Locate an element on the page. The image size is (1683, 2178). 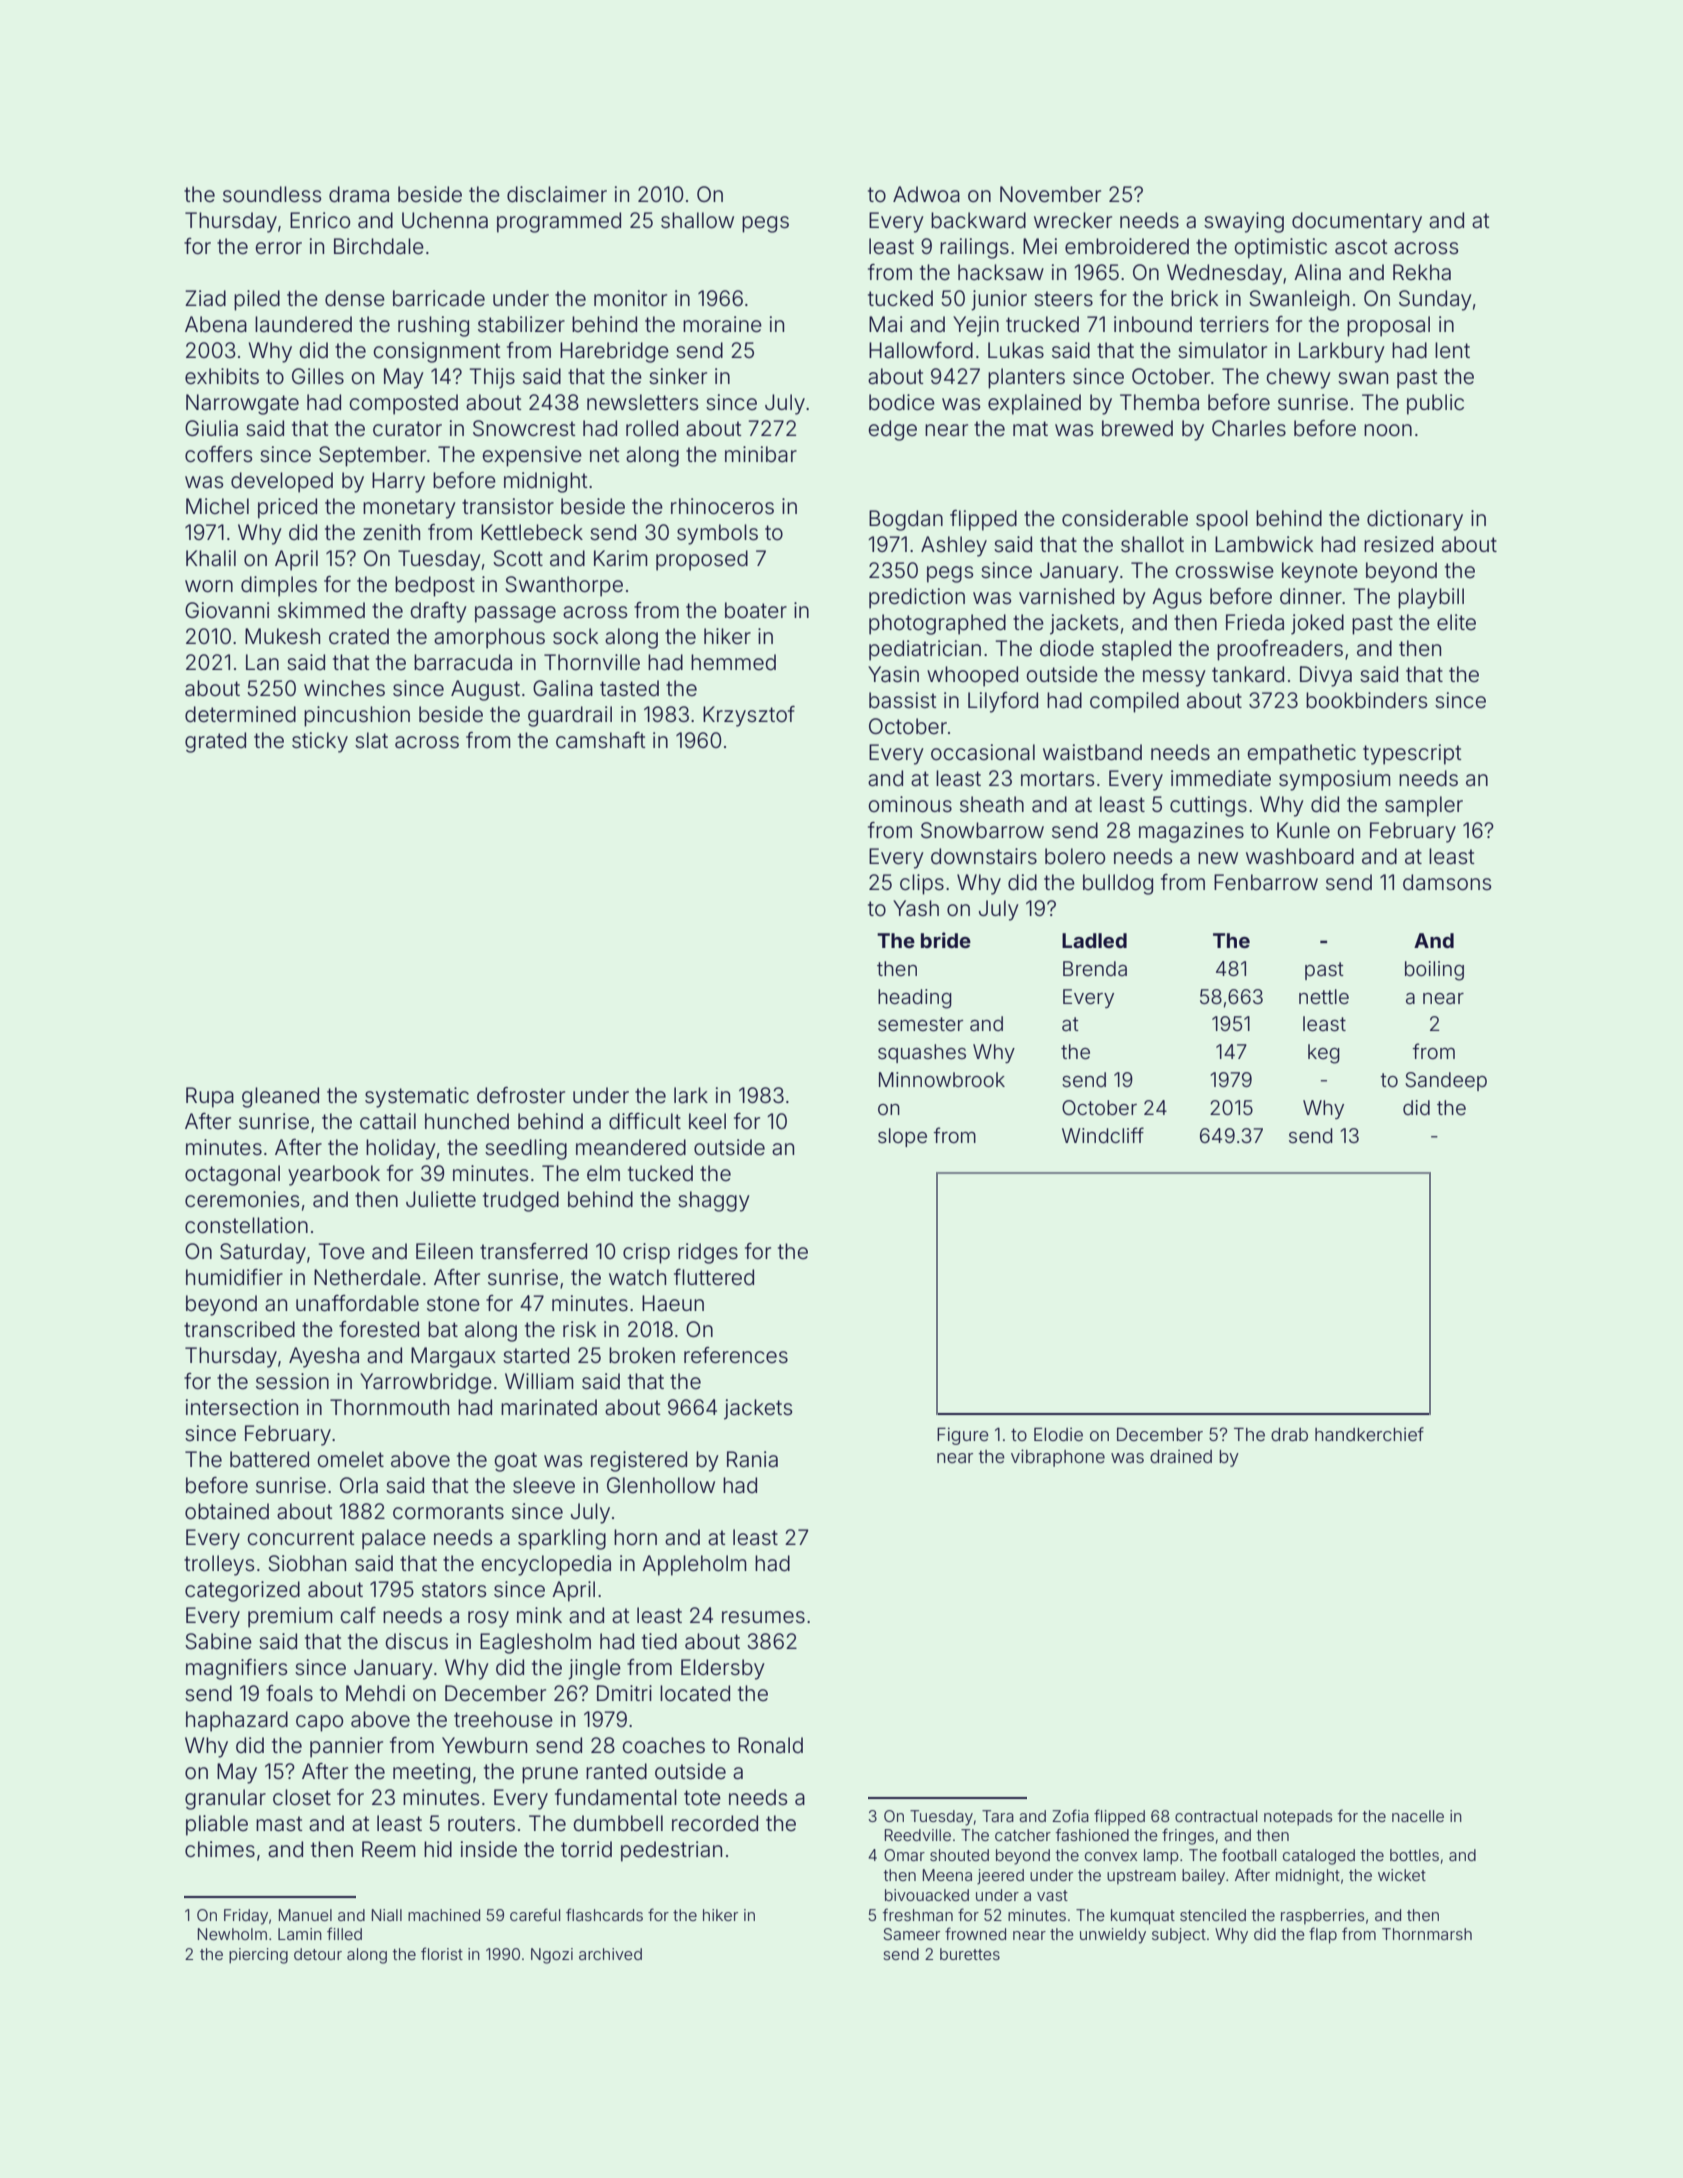
downstairs is located at coordinates (984, 856).
